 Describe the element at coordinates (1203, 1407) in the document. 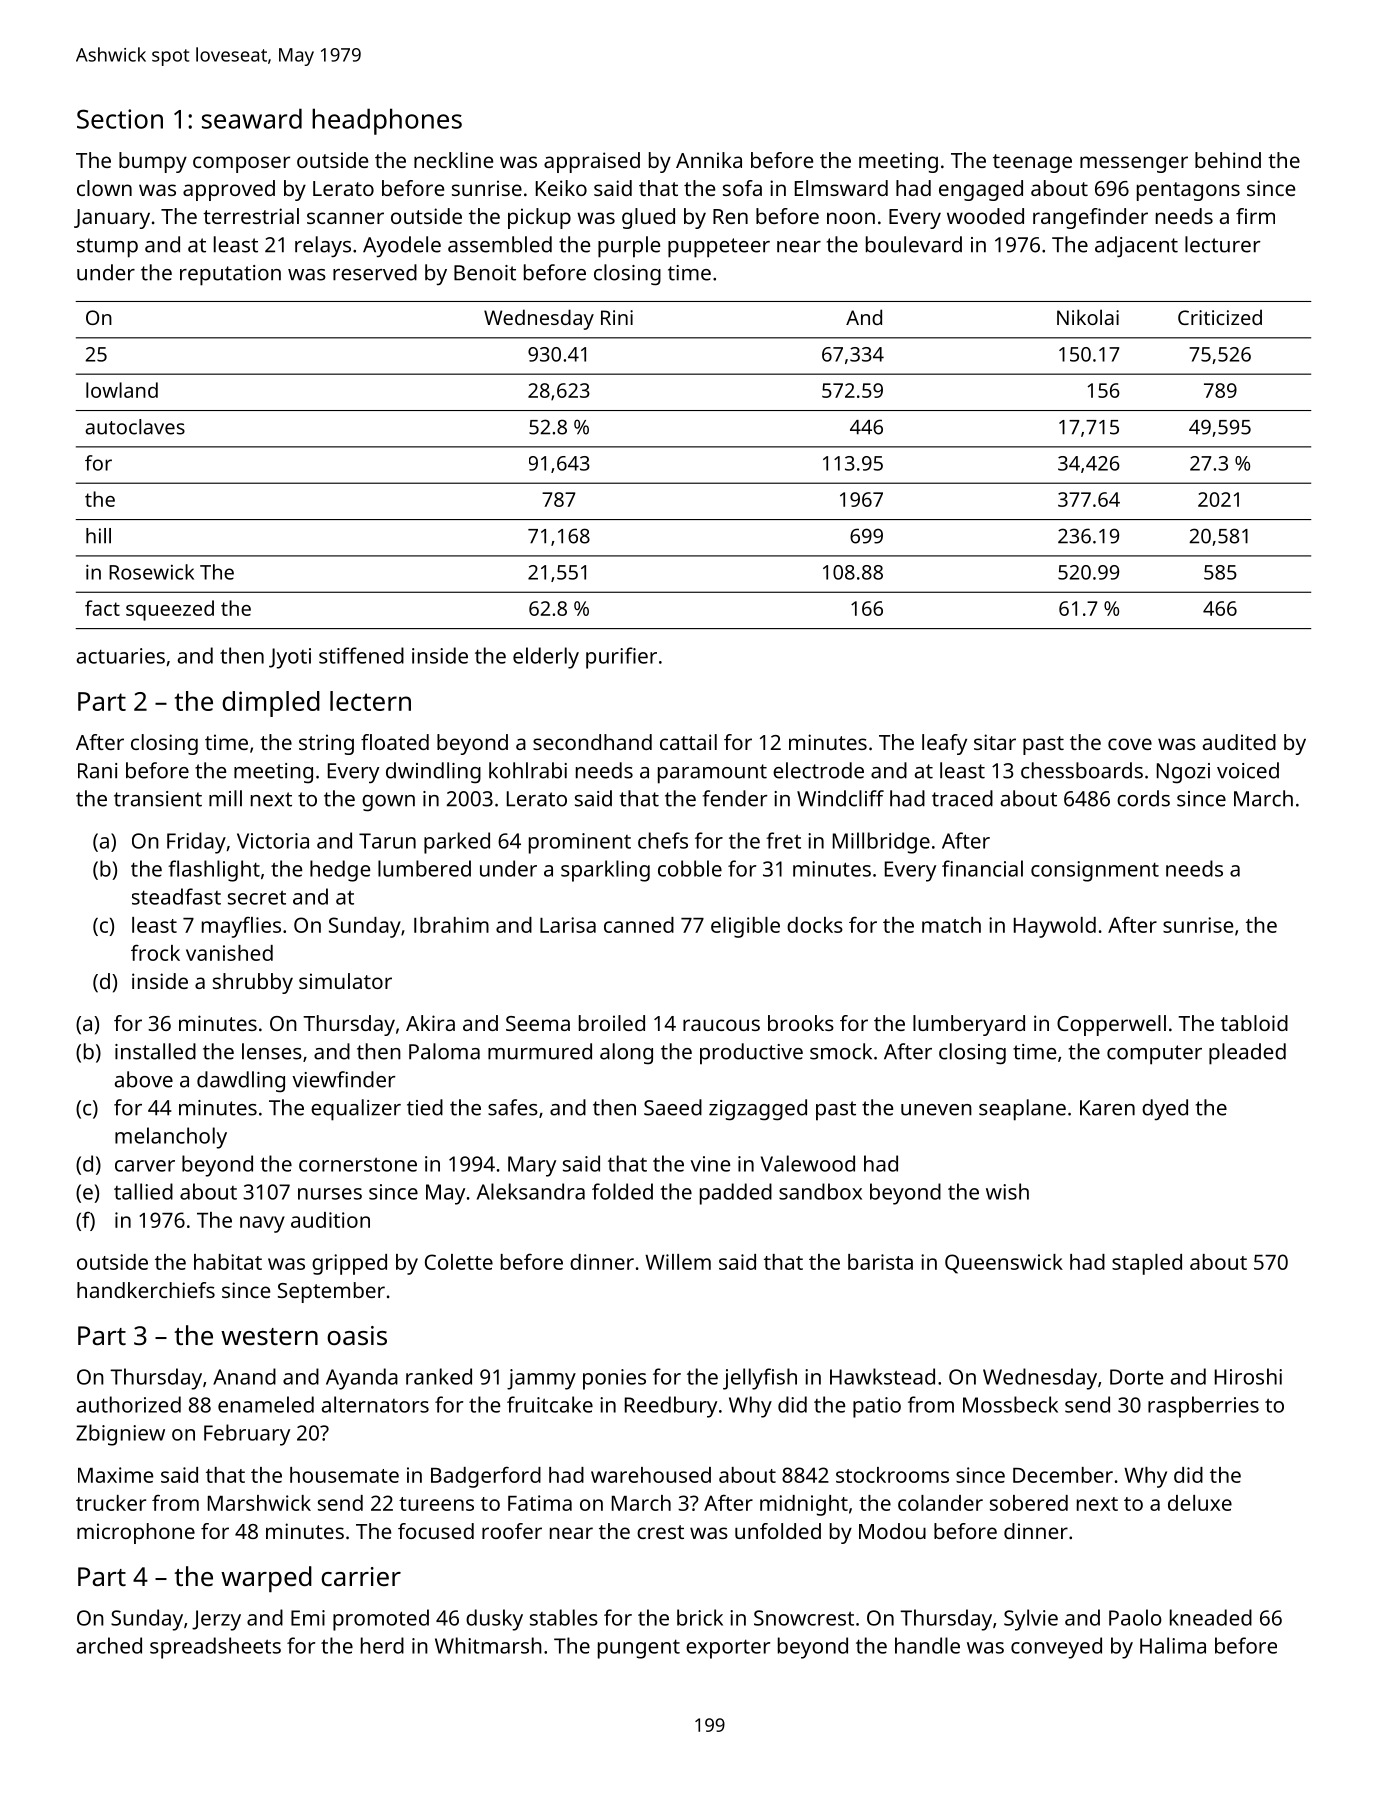

I see `raspberries` at that location.
